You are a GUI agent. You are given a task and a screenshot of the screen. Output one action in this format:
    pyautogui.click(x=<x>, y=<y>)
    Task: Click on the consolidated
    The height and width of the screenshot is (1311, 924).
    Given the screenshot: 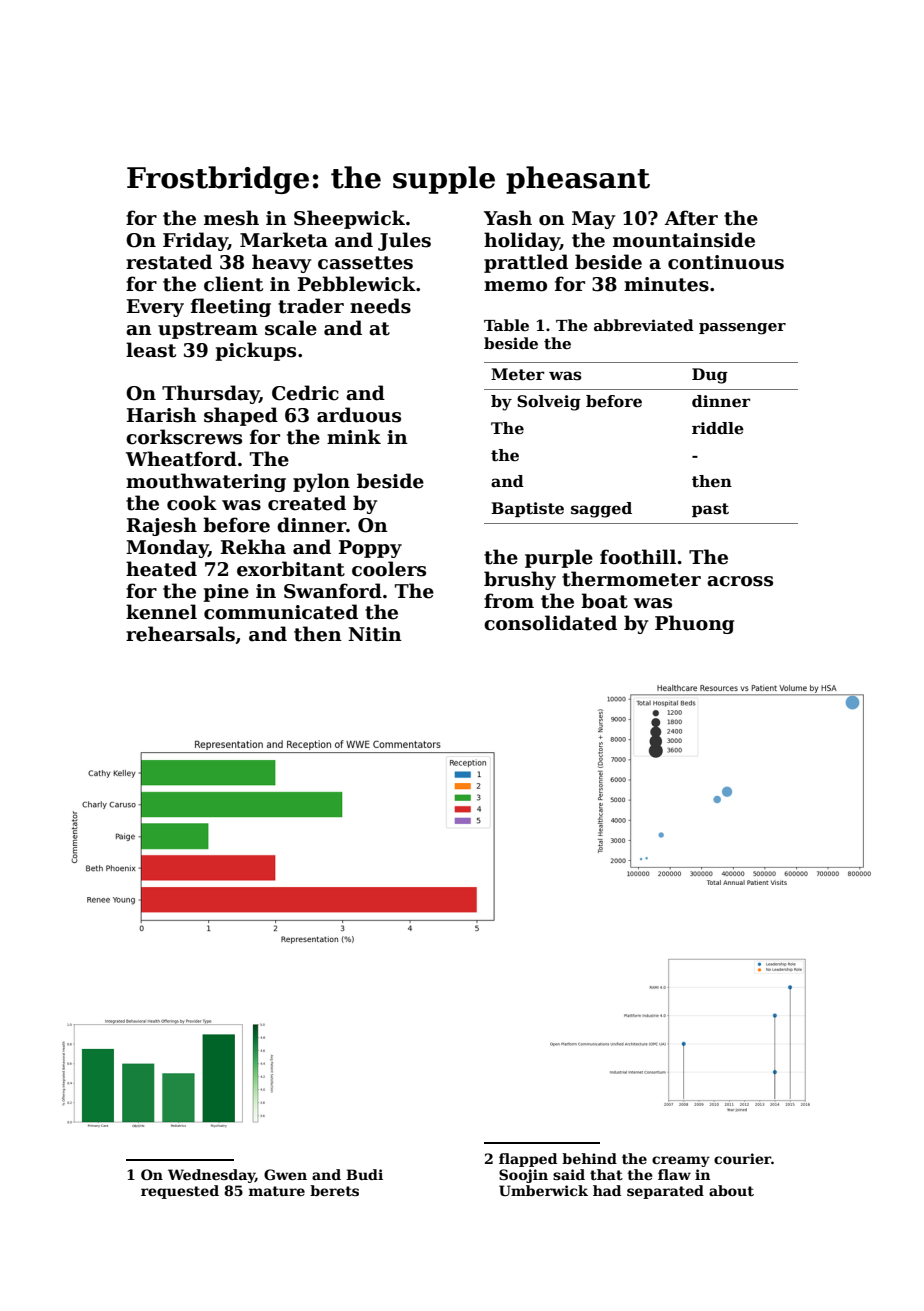 What is the action you would take?
    pyautogui.click(x=550, y=623)
